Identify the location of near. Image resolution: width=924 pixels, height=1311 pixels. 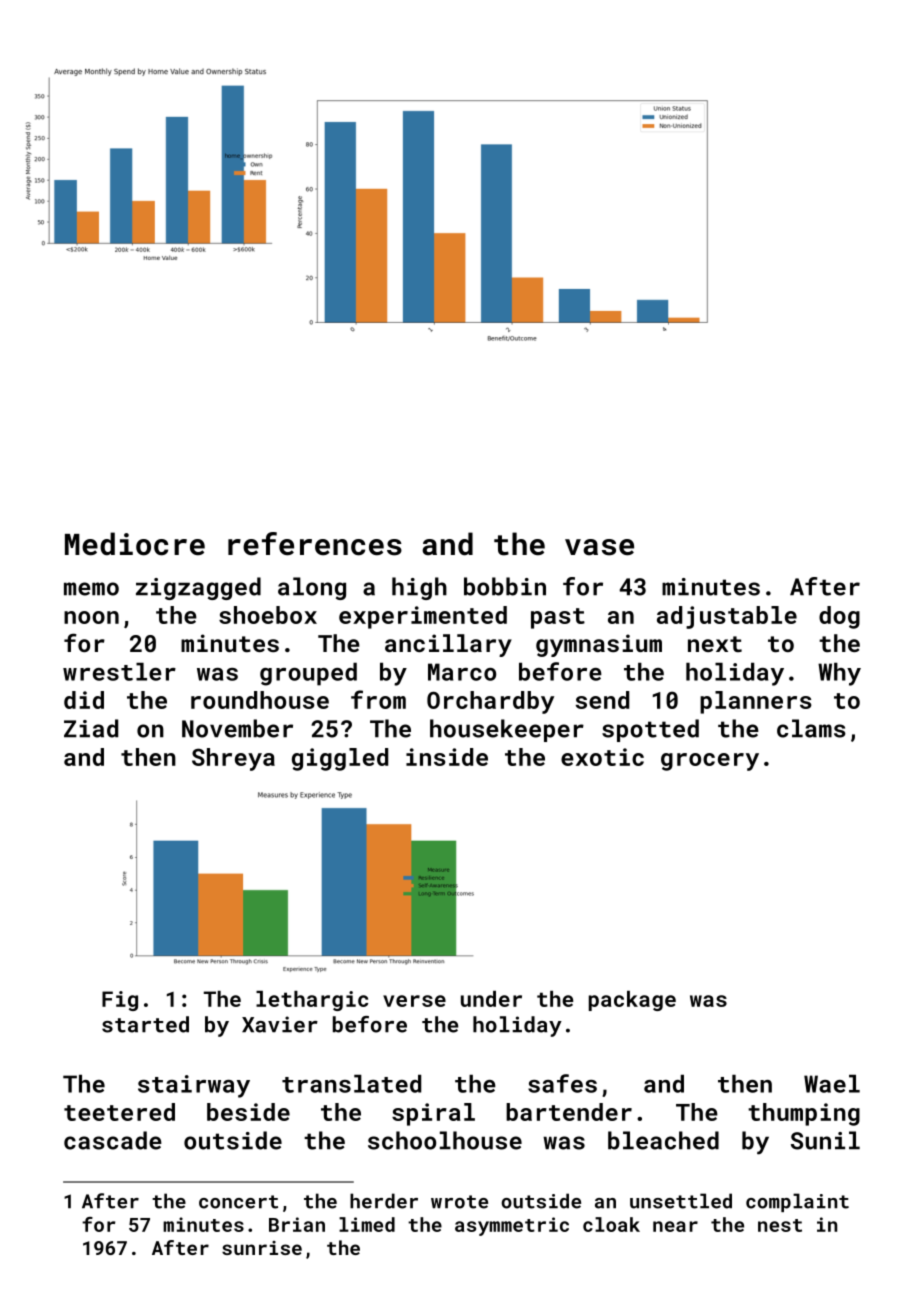
(675, 1226).
